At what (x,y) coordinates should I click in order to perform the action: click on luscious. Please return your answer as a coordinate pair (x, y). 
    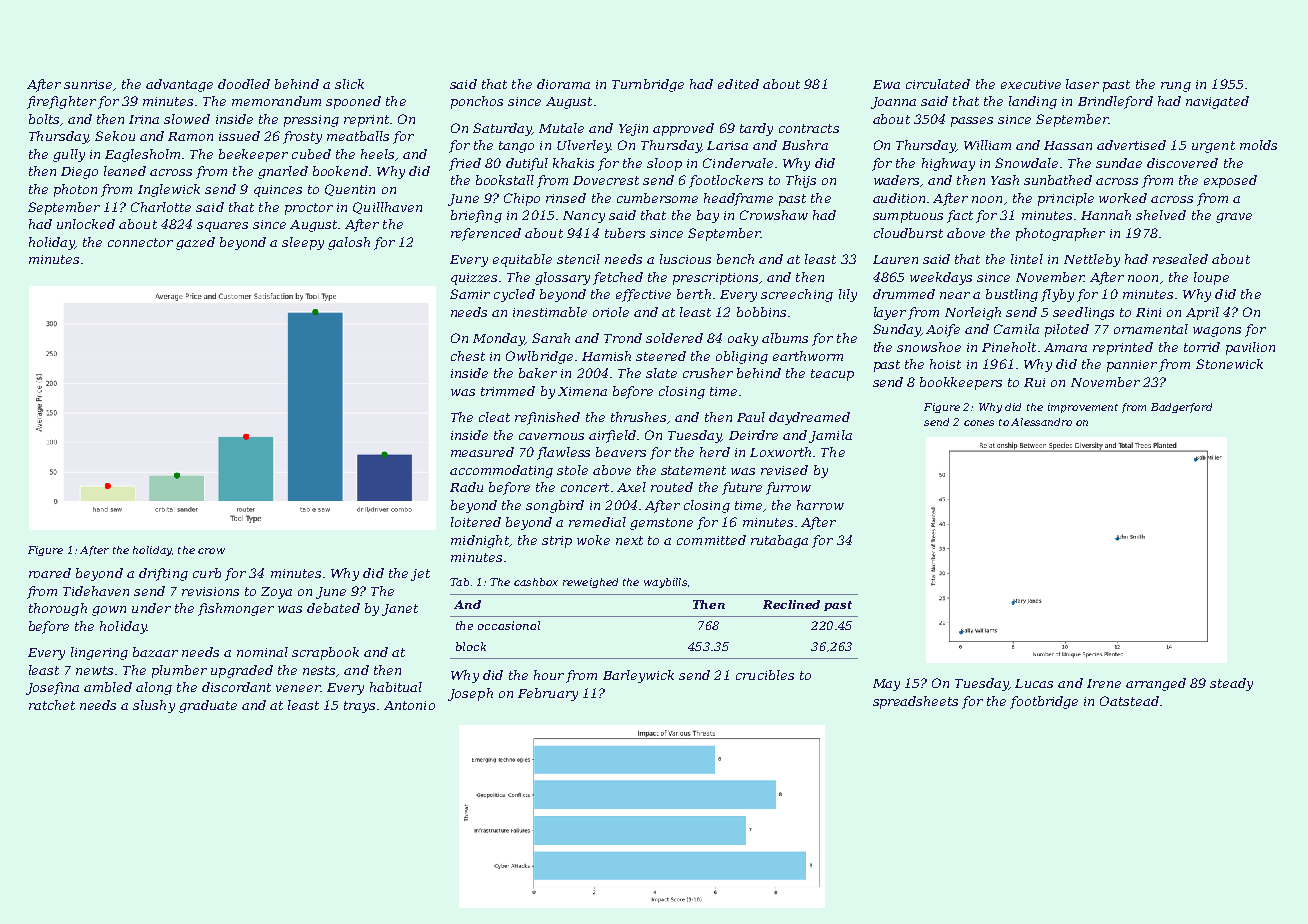
    Looking at the image, I should click on (685, 259).
